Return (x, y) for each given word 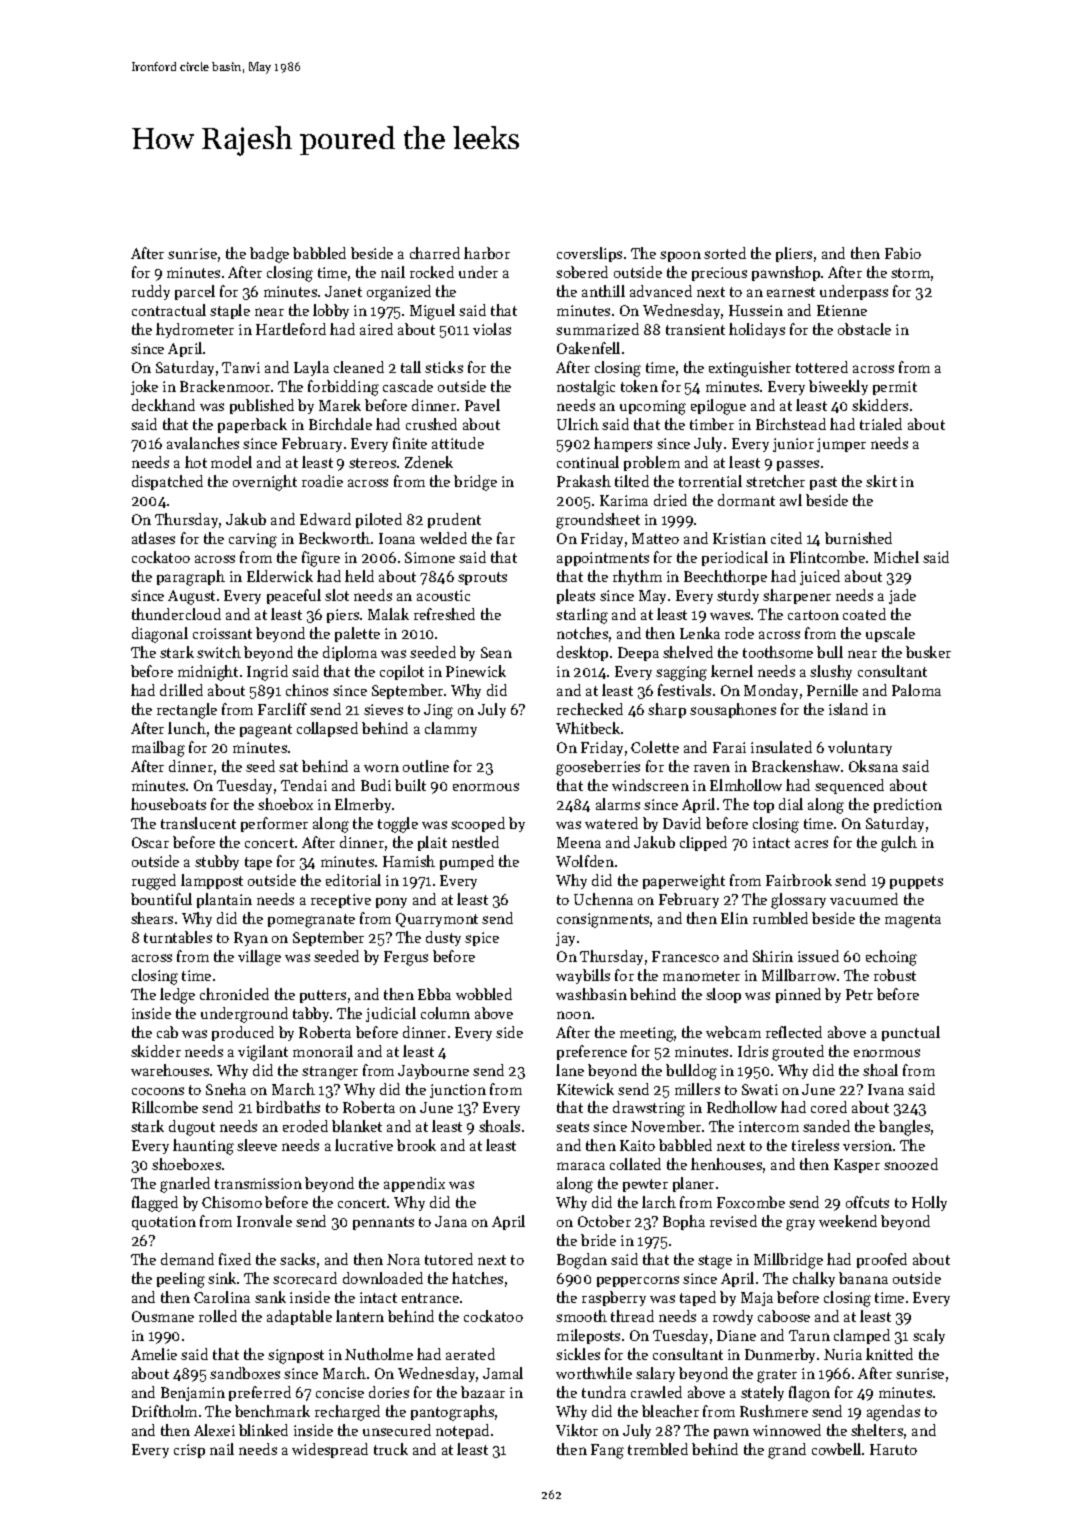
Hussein (756, 310)
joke (144, 387)
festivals (684, 690)
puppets (916, 882)
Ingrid (267, 673)
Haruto (893, 1449)
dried (670, 500)
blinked (263, 1430)
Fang (607, 1451)
